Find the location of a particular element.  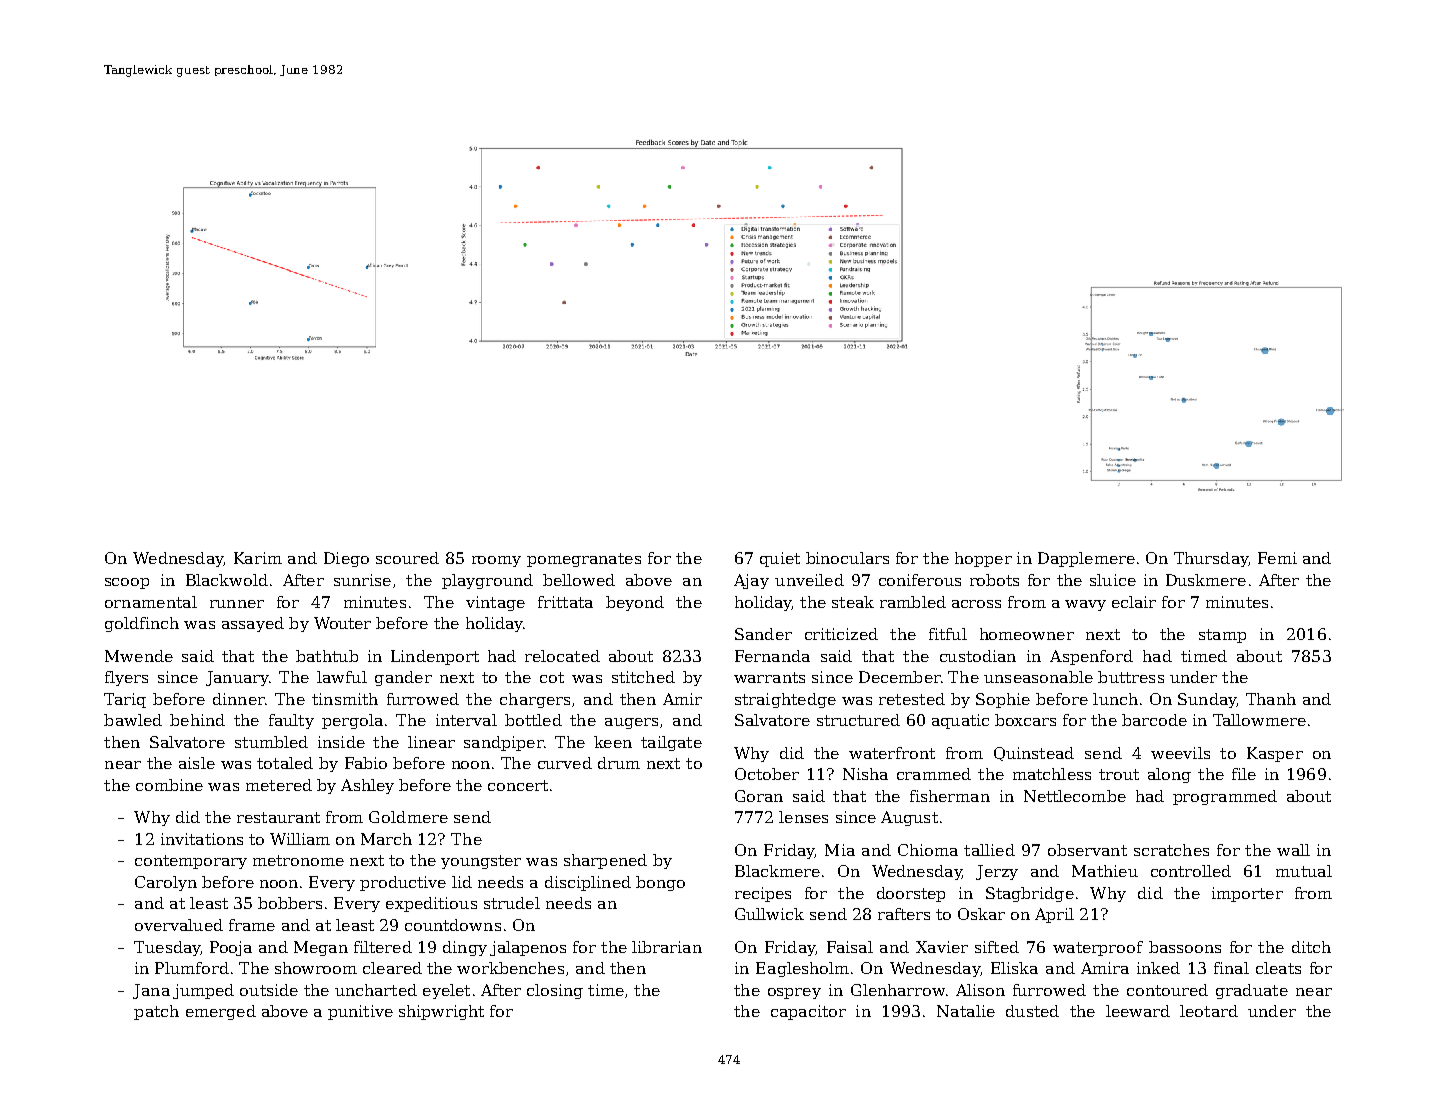

crammed is located at coordinates (934, 774).
